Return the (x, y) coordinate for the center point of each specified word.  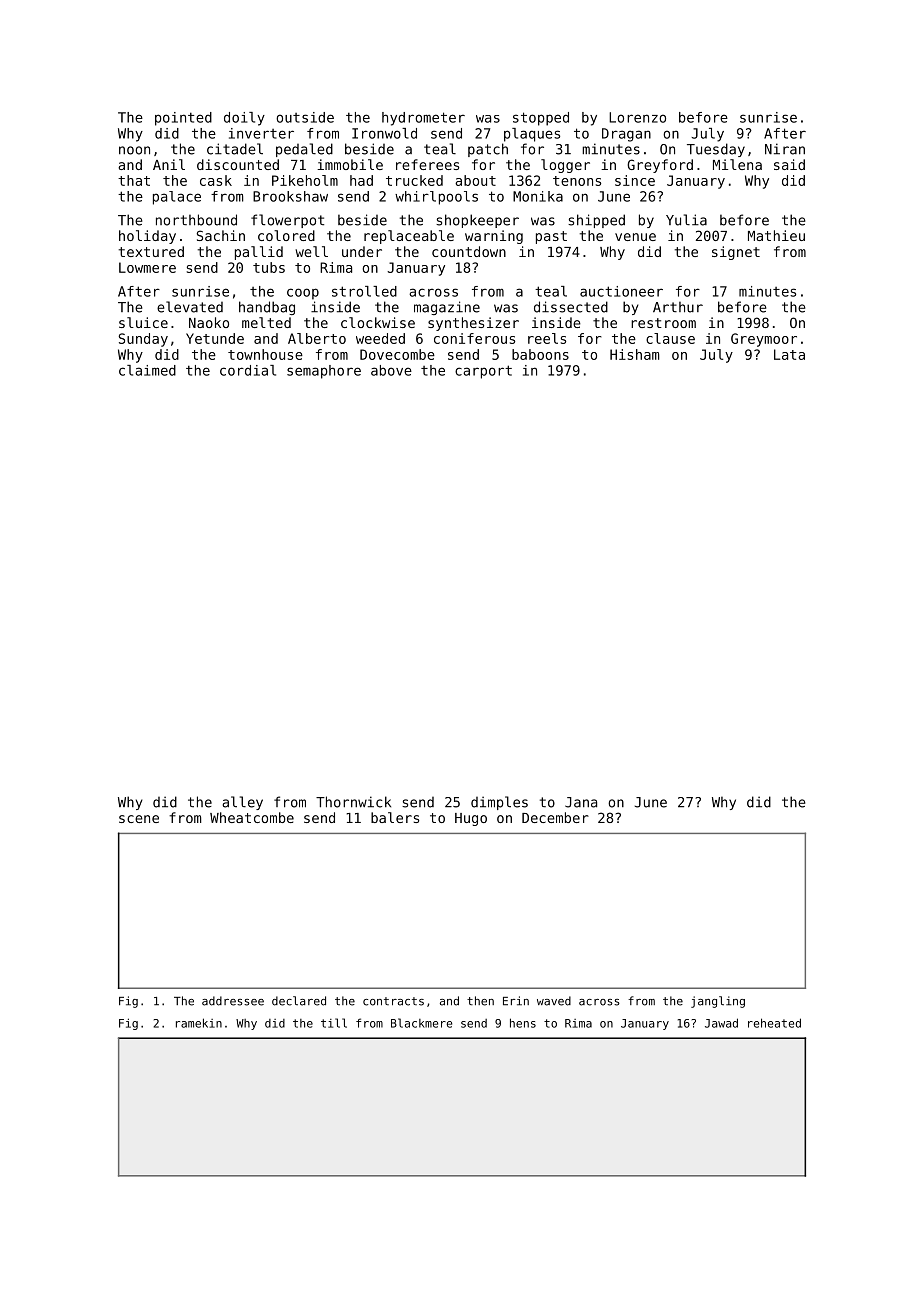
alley (242, 803)
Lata (789, 354)
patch (488, 150)
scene (139, 819)
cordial (248, 370)
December (555, 817)
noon (134, 150)
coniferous (474, 338)
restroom (663, 323)
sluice (143, 322)
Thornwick (353, 802)
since (635, 180)
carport (483, 372)
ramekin (199, 1023)
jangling (718, 1002)
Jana (581, 802)
